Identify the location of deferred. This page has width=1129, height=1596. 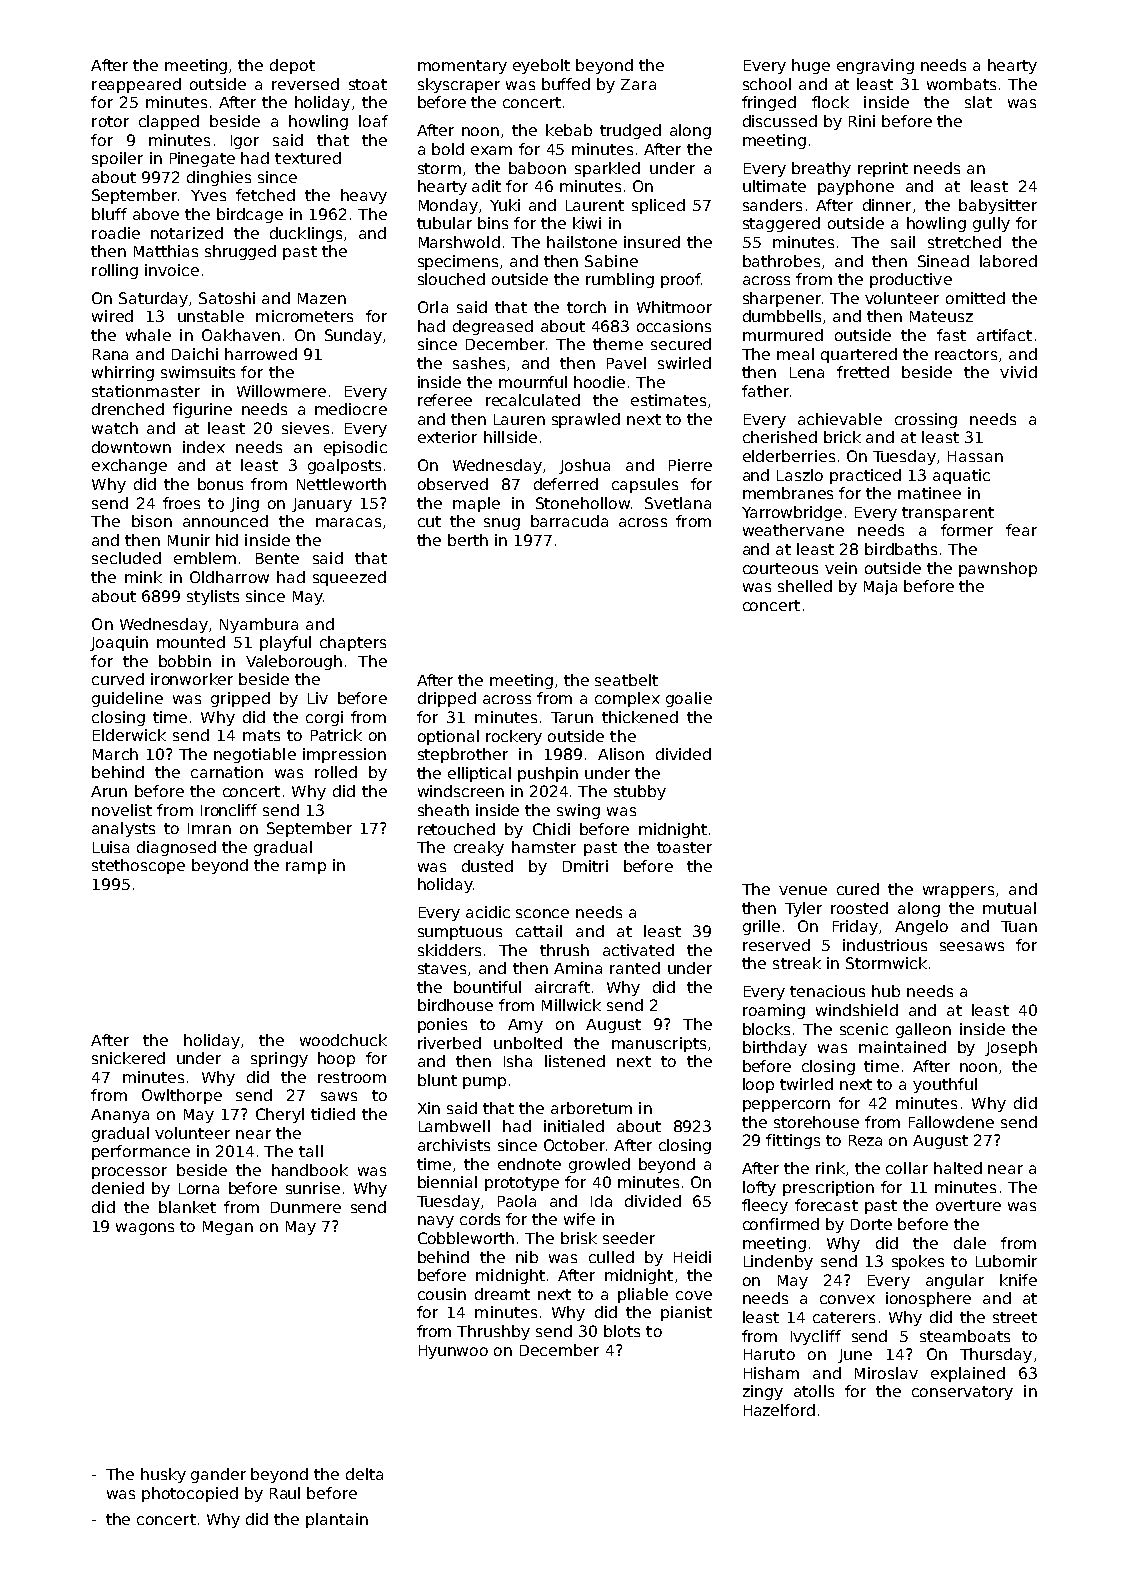
(566, 484).
